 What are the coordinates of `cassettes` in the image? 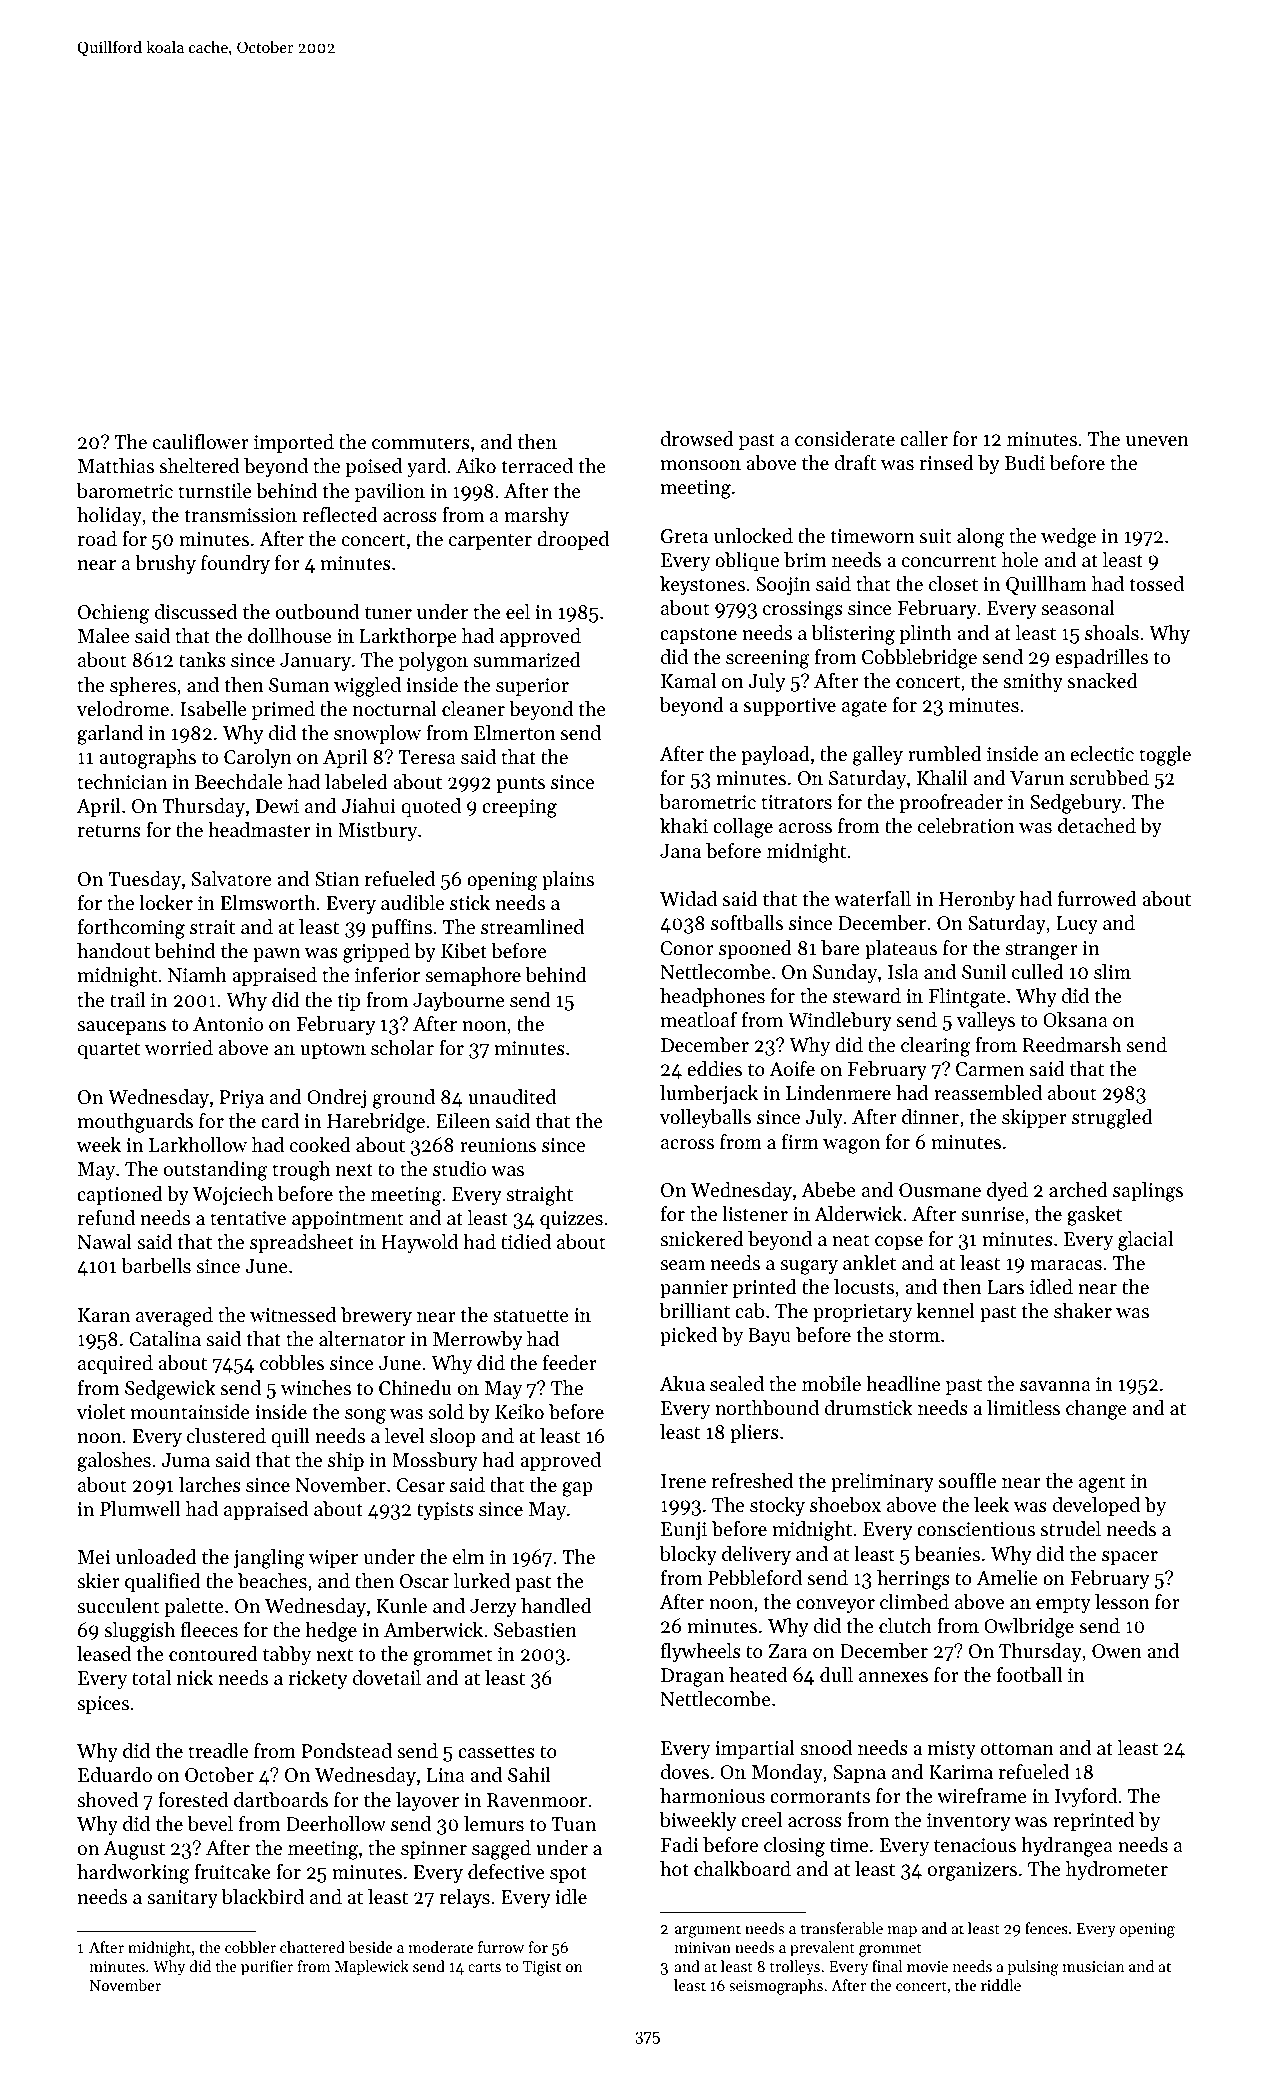 It's located at (496, 1752).
